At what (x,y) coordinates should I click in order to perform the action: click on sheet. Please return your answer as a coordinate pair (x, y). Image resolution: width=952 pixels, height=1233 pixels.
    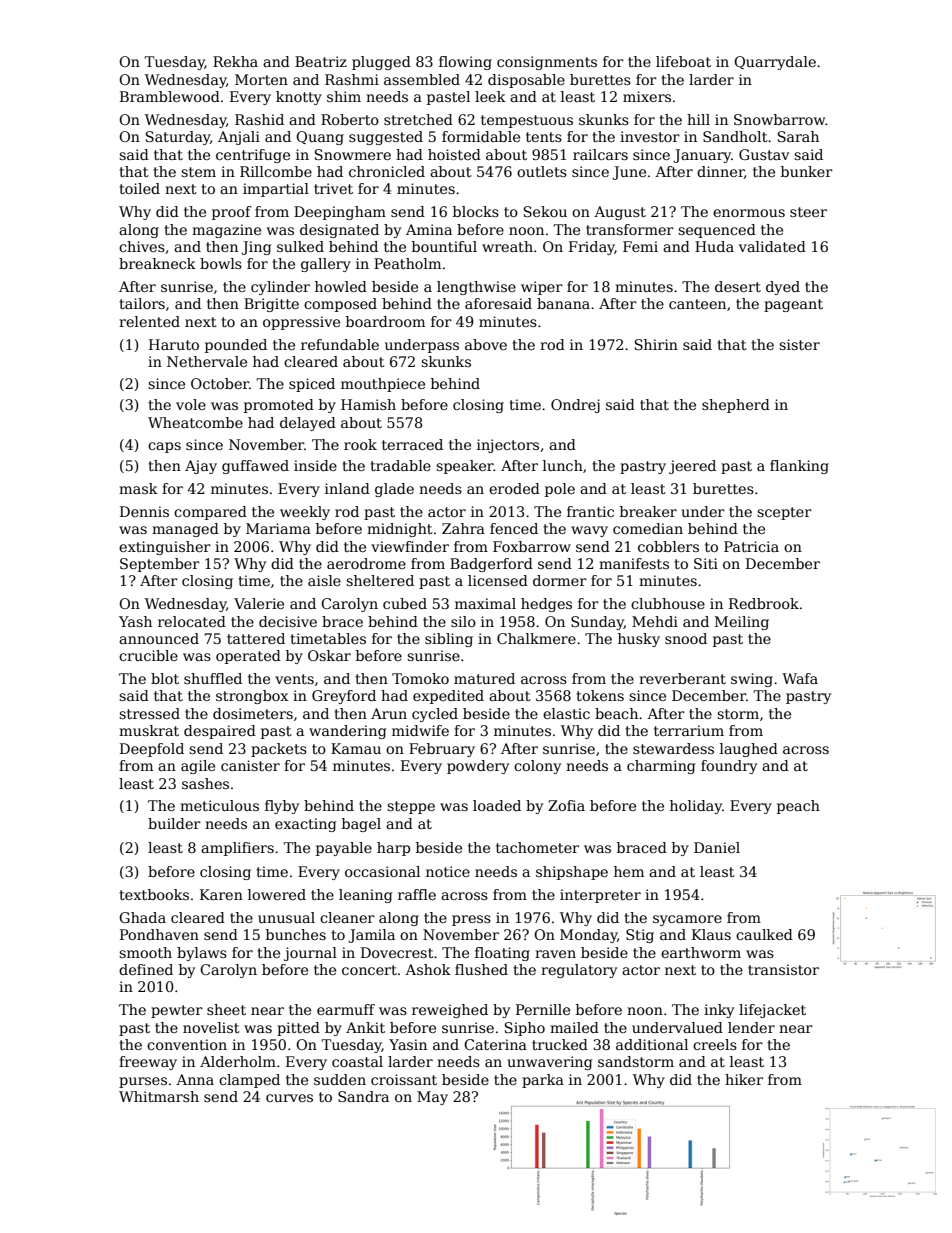
    Looking at the image, I should click on (226, 1009).
